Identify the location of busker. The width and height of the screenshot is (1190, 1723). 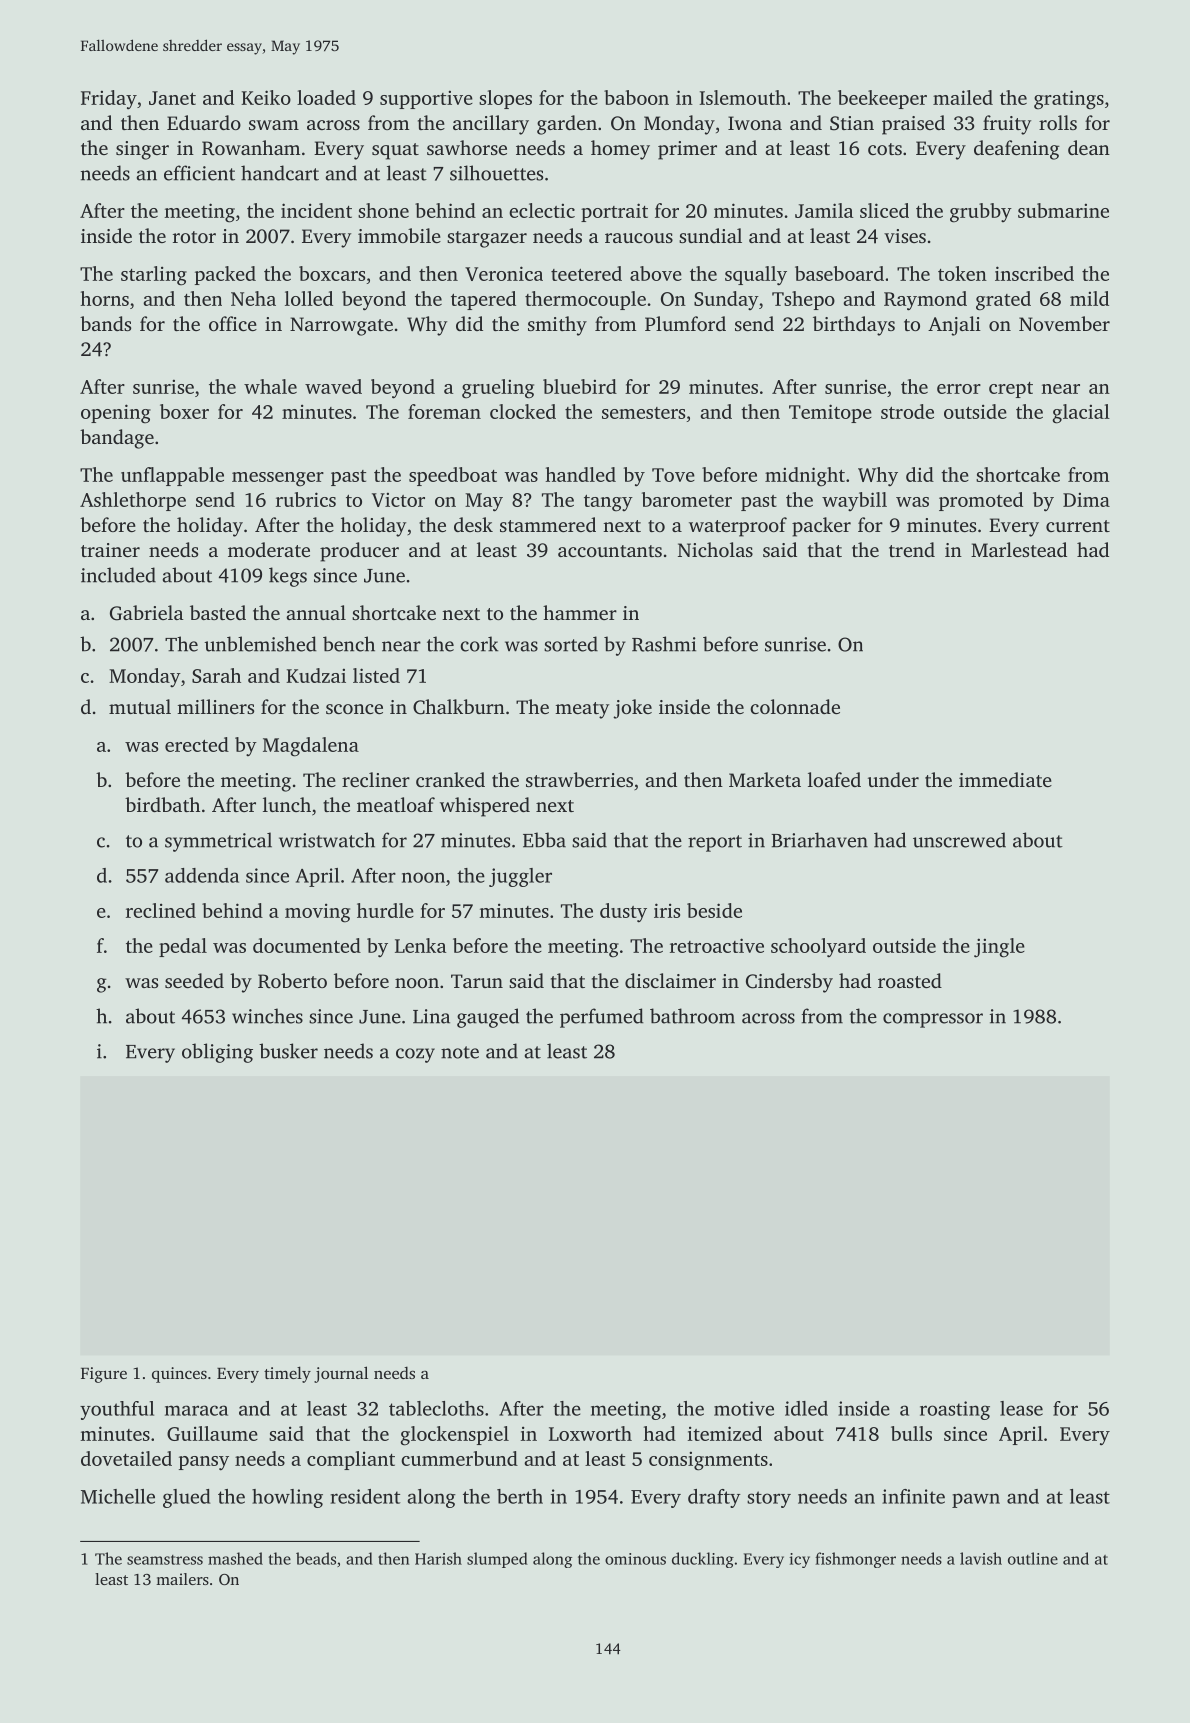
(288, 1051).
